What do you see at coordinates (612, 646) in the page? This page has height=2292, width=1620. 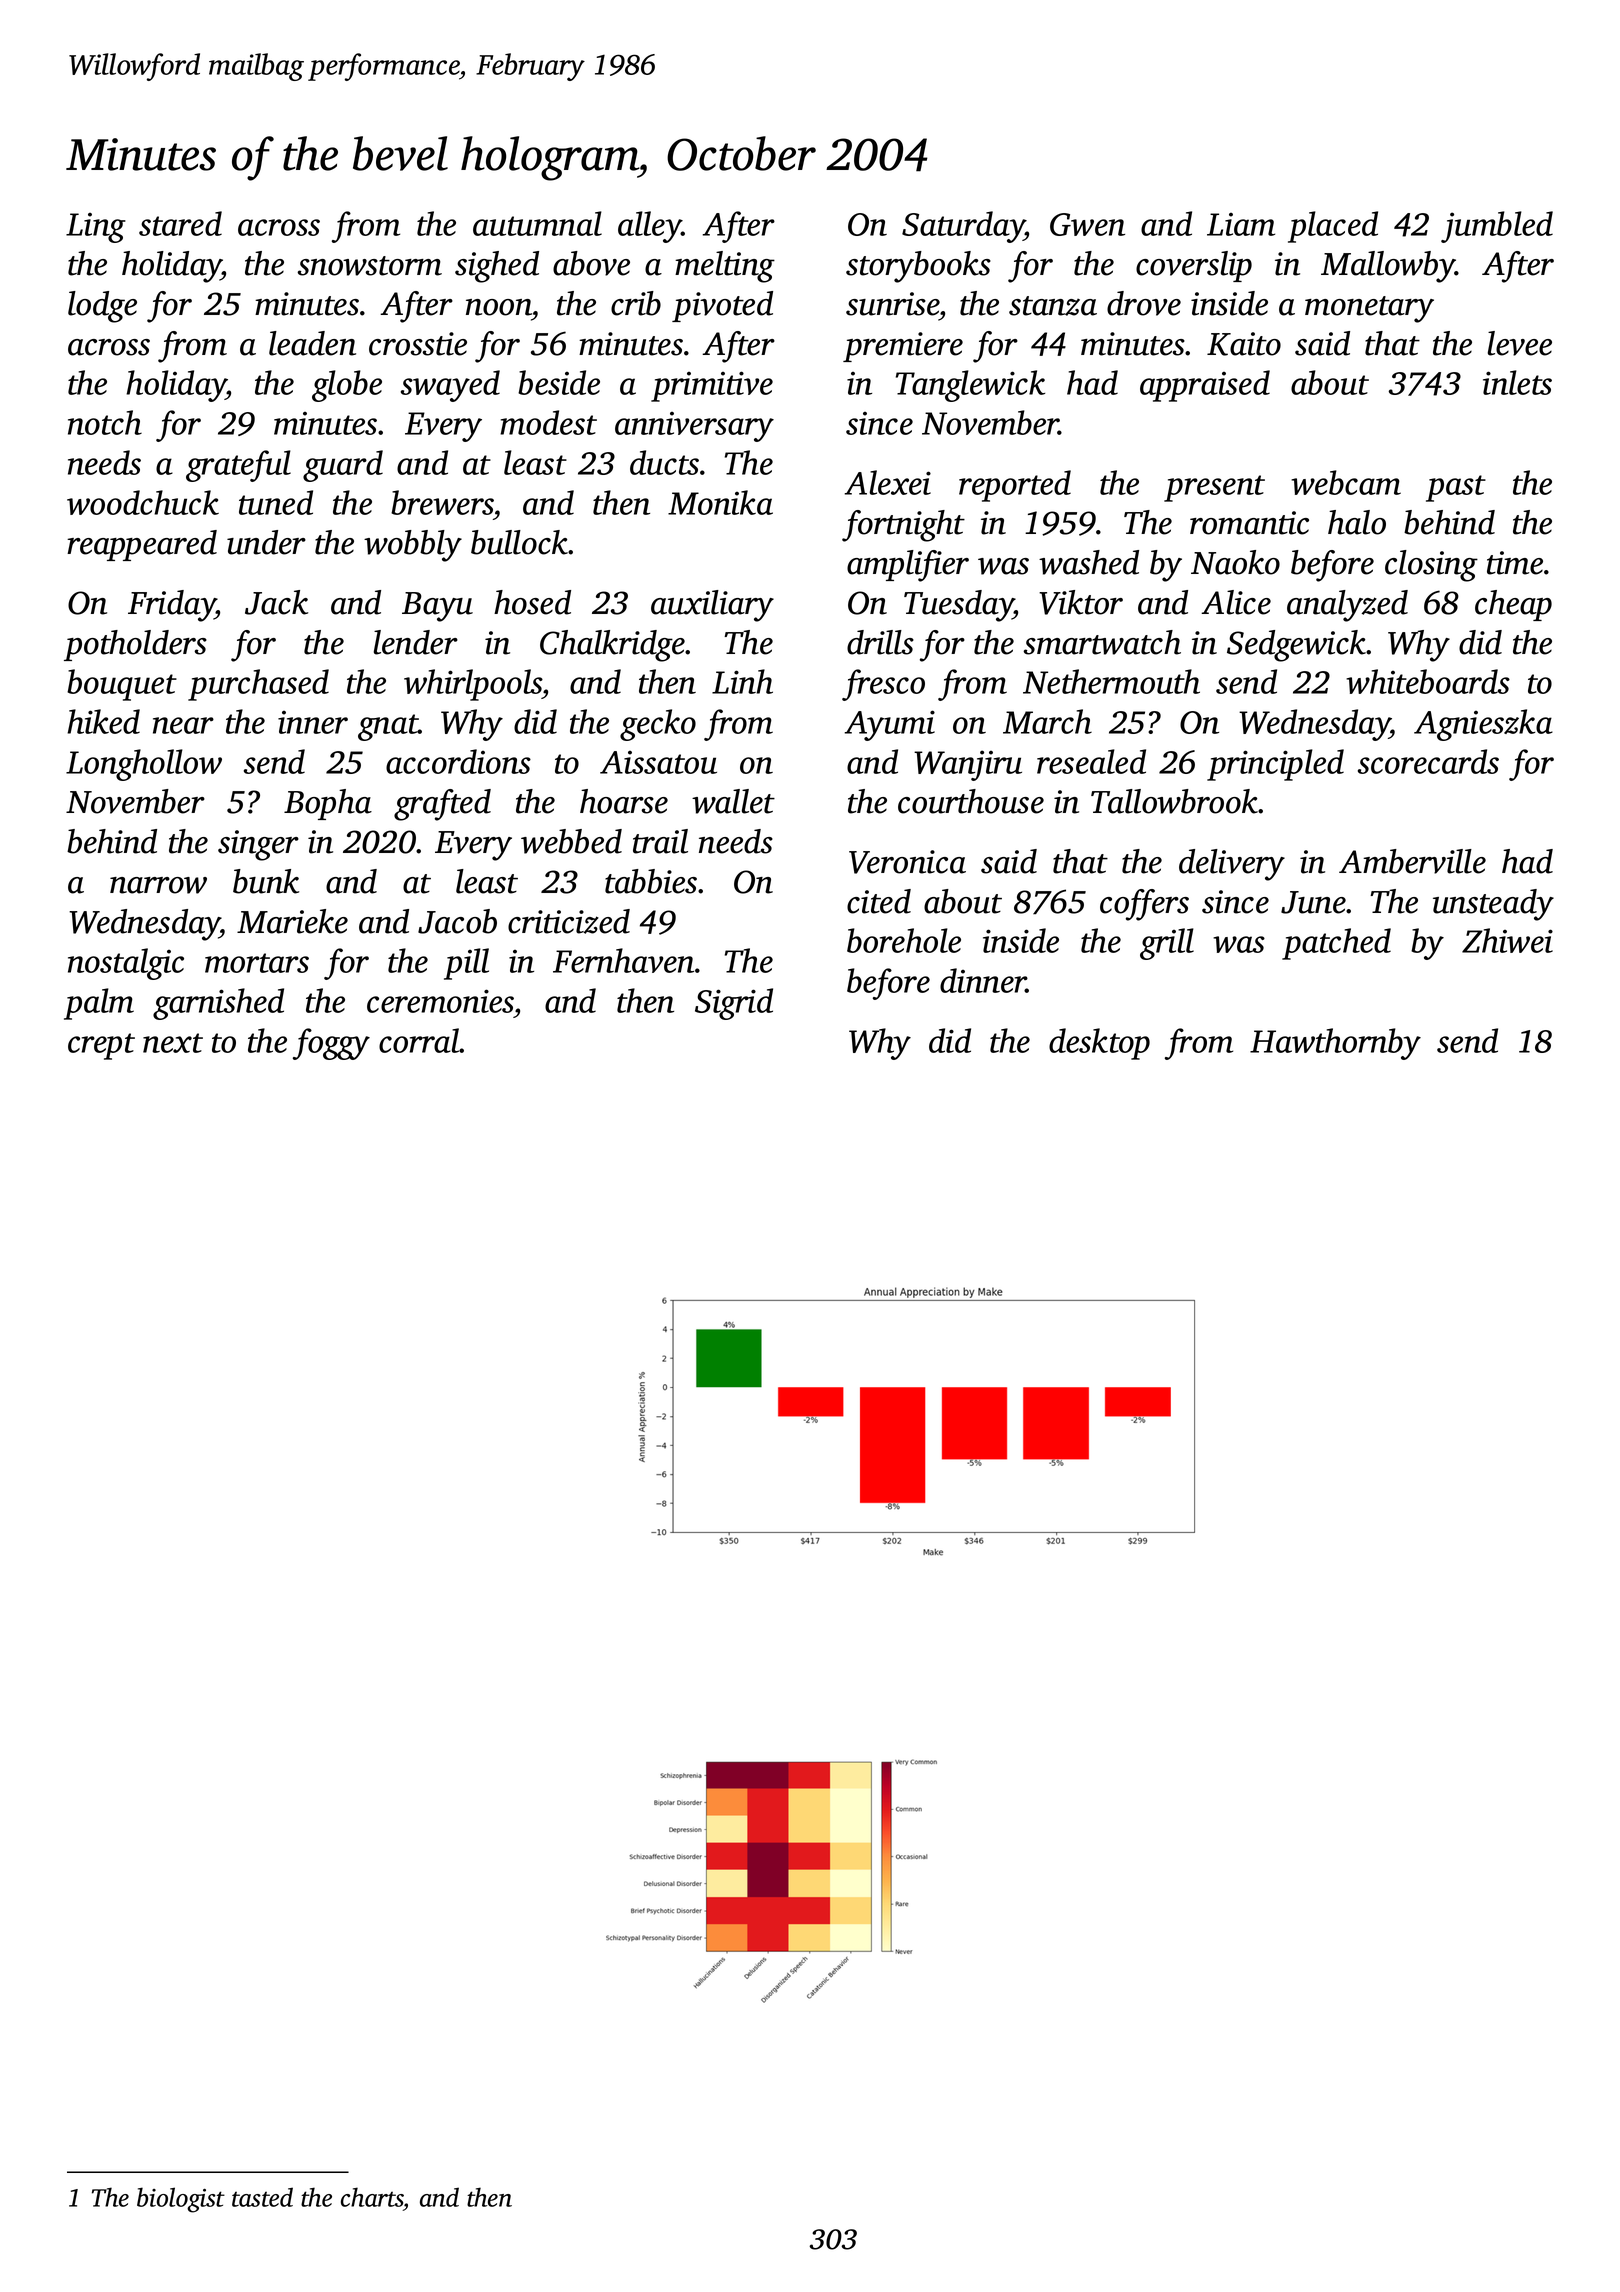 I see `Chalkridge` at bounding box center [612, 646].
